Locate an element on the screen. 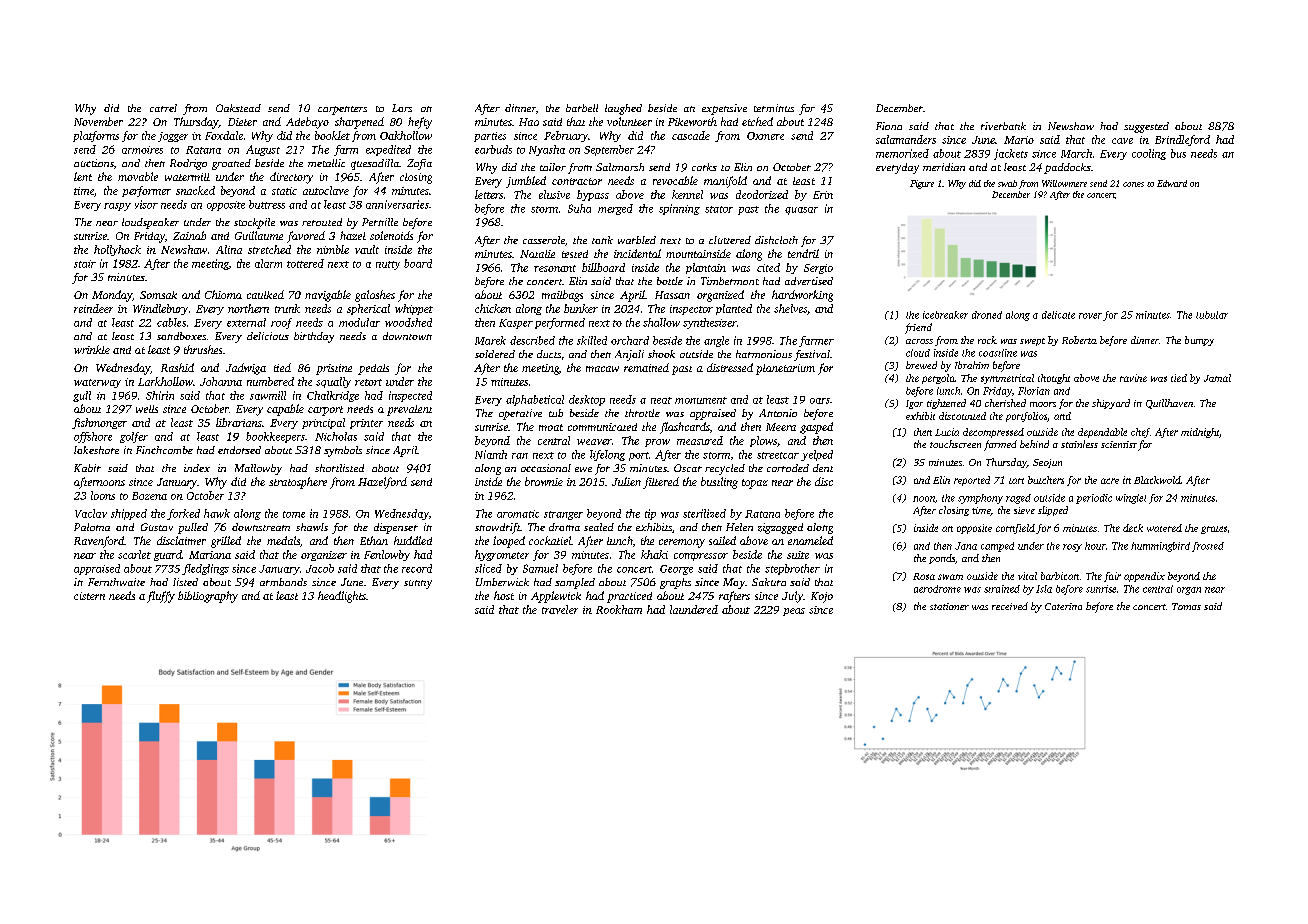 Image resolution: width=1308 pixels, height=924 pixels. jackets is located at coordinates (1011, 154).
